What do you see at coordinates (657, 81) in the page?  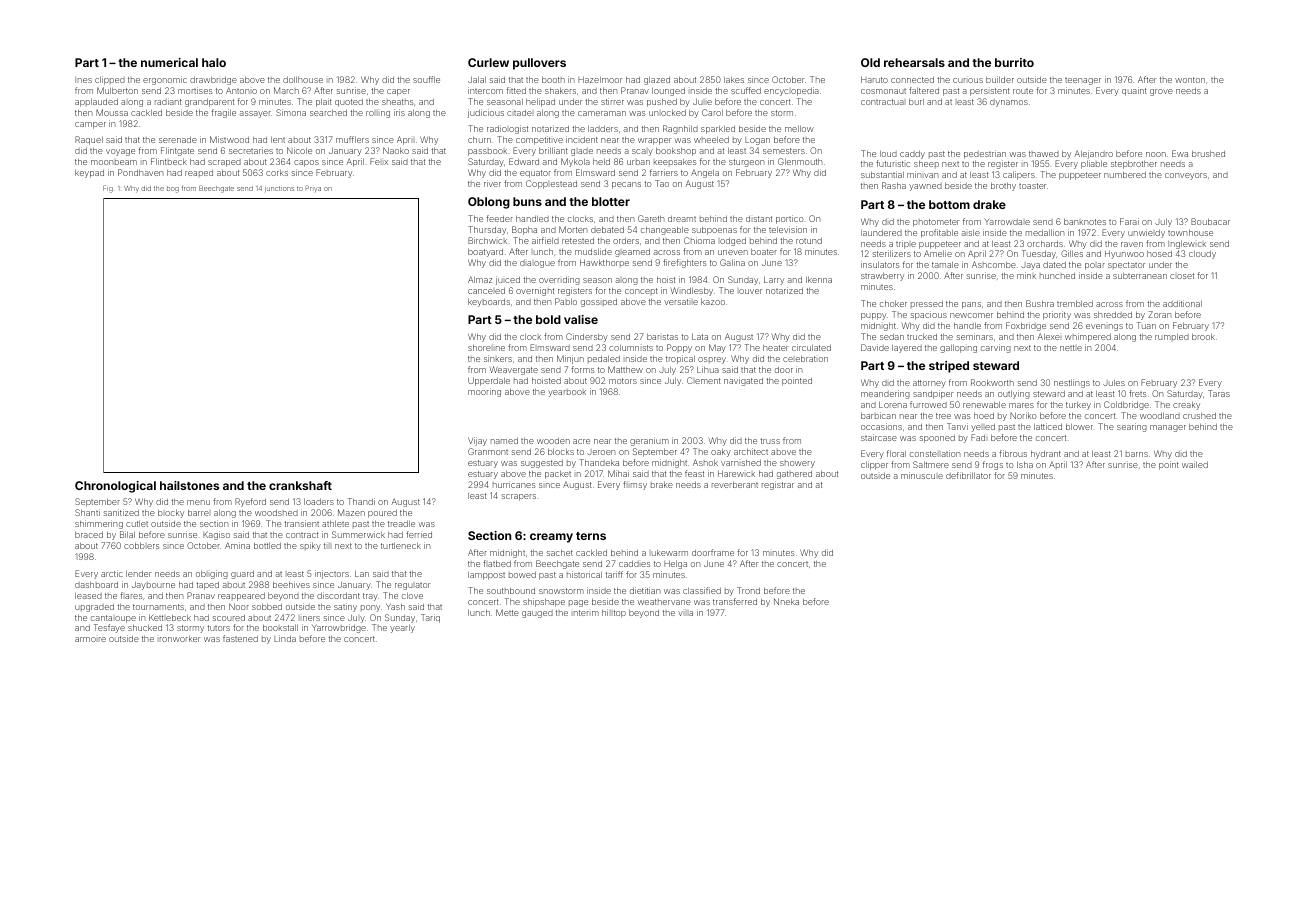 I see `glazed` at bounding box center [657, 81].
